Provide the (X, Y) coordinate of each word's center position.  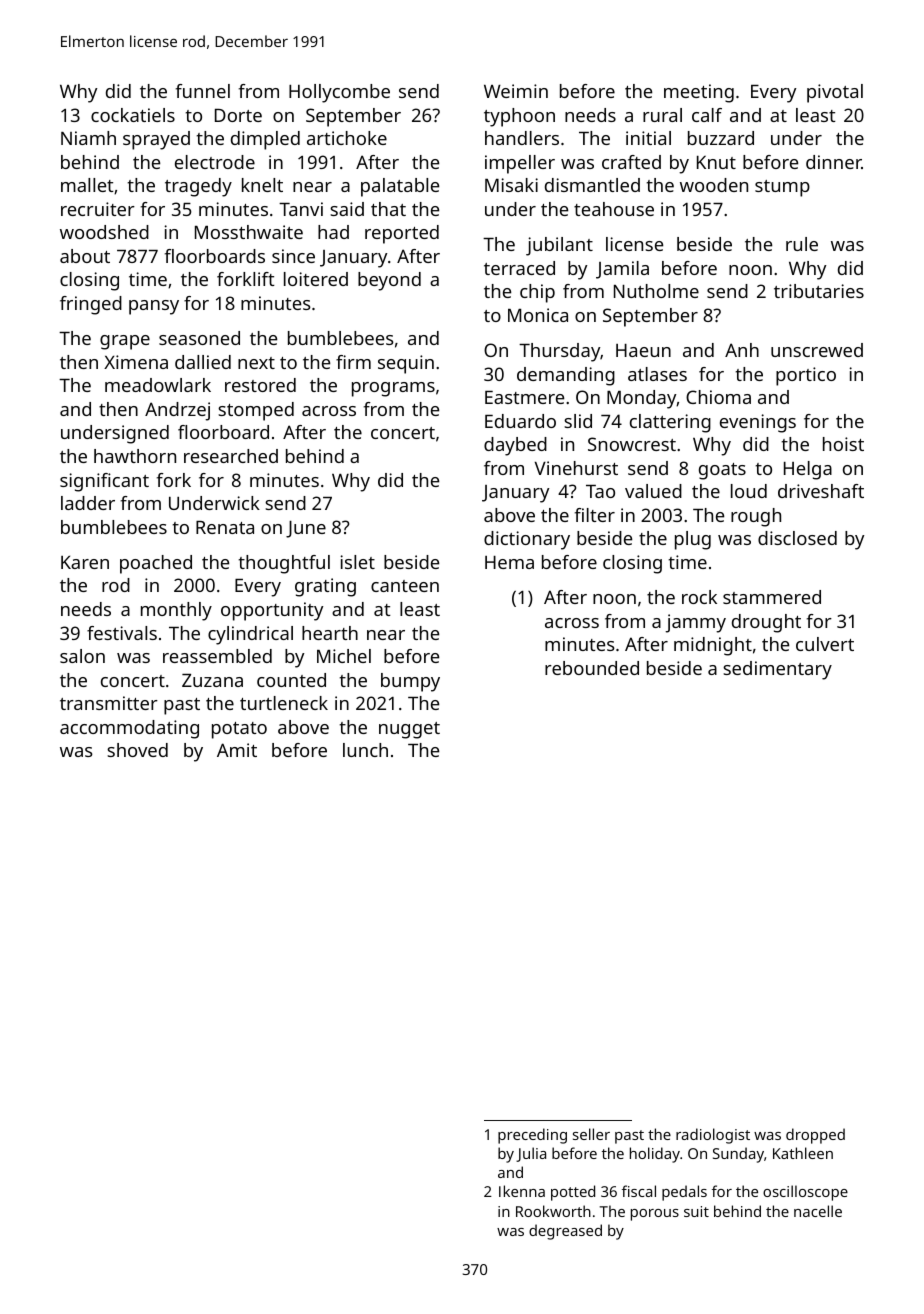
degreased (565, 1232)
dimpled (265, 140)
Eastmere (524, 397)
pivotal (835, 93)
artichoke (347, 138)
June (306, 529)
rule (802, 244)
